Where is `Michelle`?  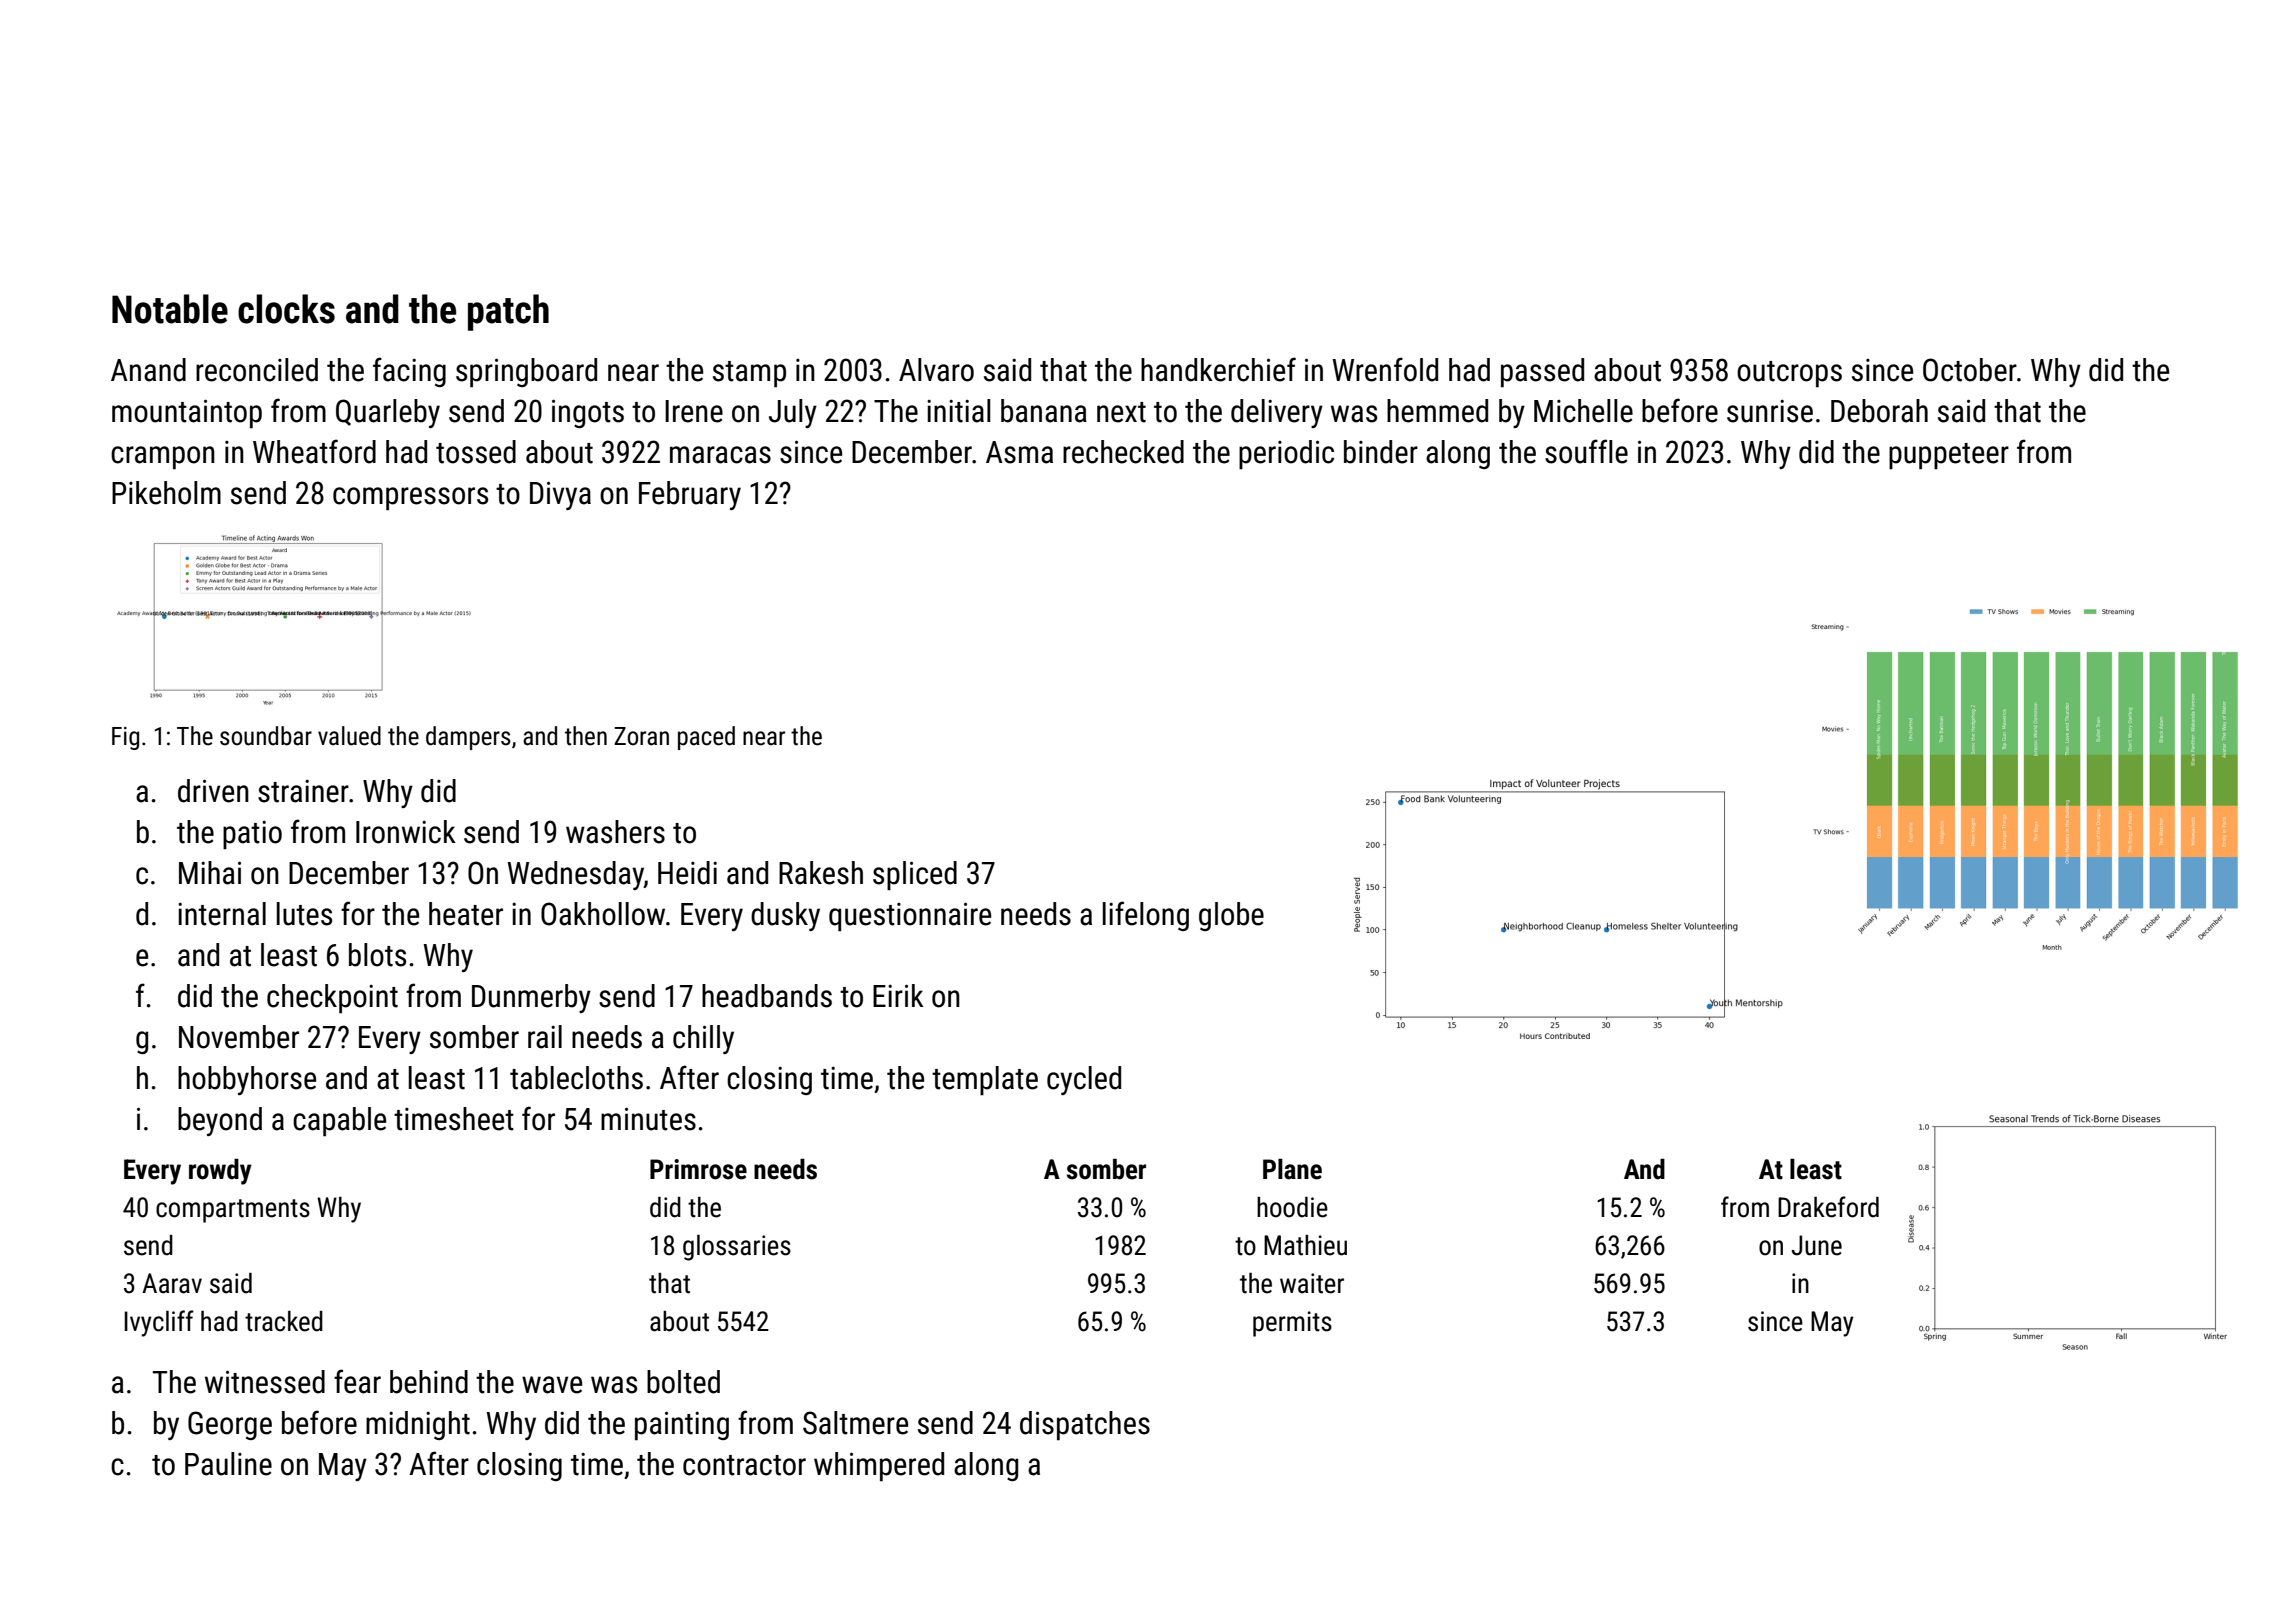
Michelle is located at coordinates (1583, 411).
